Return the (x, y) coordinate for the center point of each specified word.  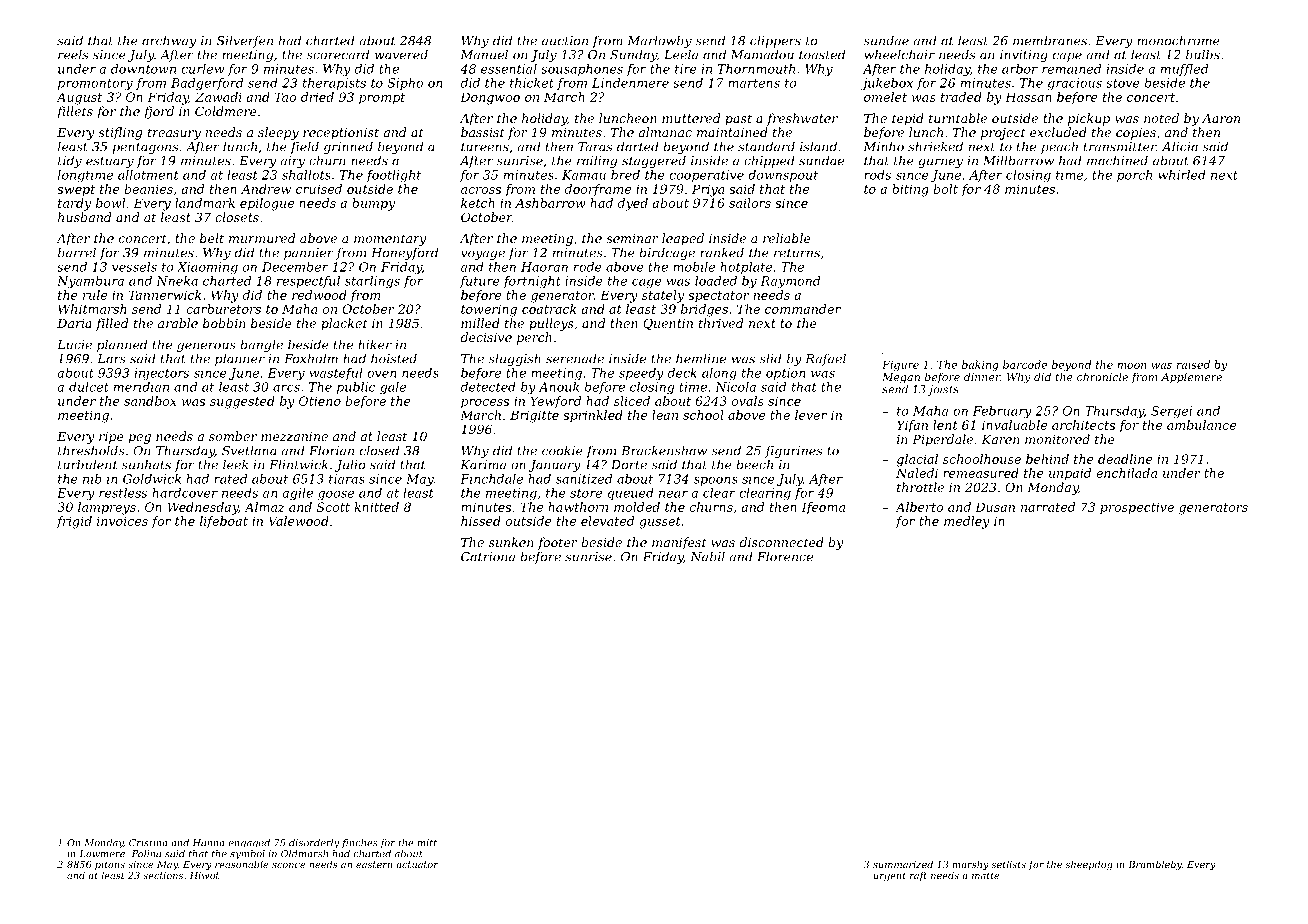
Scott (333, 507)
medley (967, 522)
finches (359, 843)
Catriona (488, 557)
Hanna (209, 843)
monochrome (1178, 40)
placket (344, 324)
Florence (785, 556)
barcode (1025, 364)
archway (169, 41)
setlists (1008, 864)
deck (682, 373)
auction (565, 41)
